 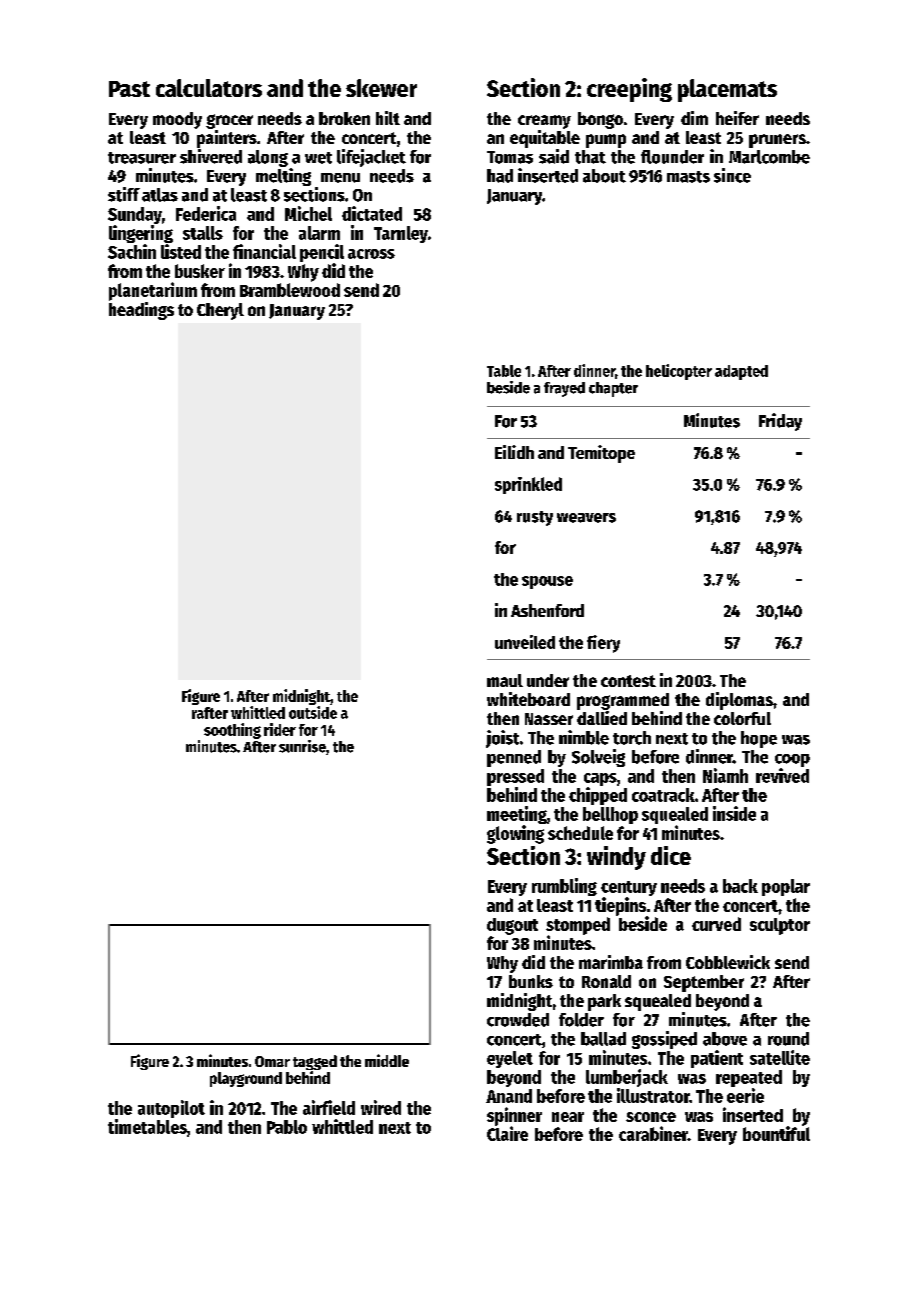 I want to click on soothing, so click(x=232, y=731).
